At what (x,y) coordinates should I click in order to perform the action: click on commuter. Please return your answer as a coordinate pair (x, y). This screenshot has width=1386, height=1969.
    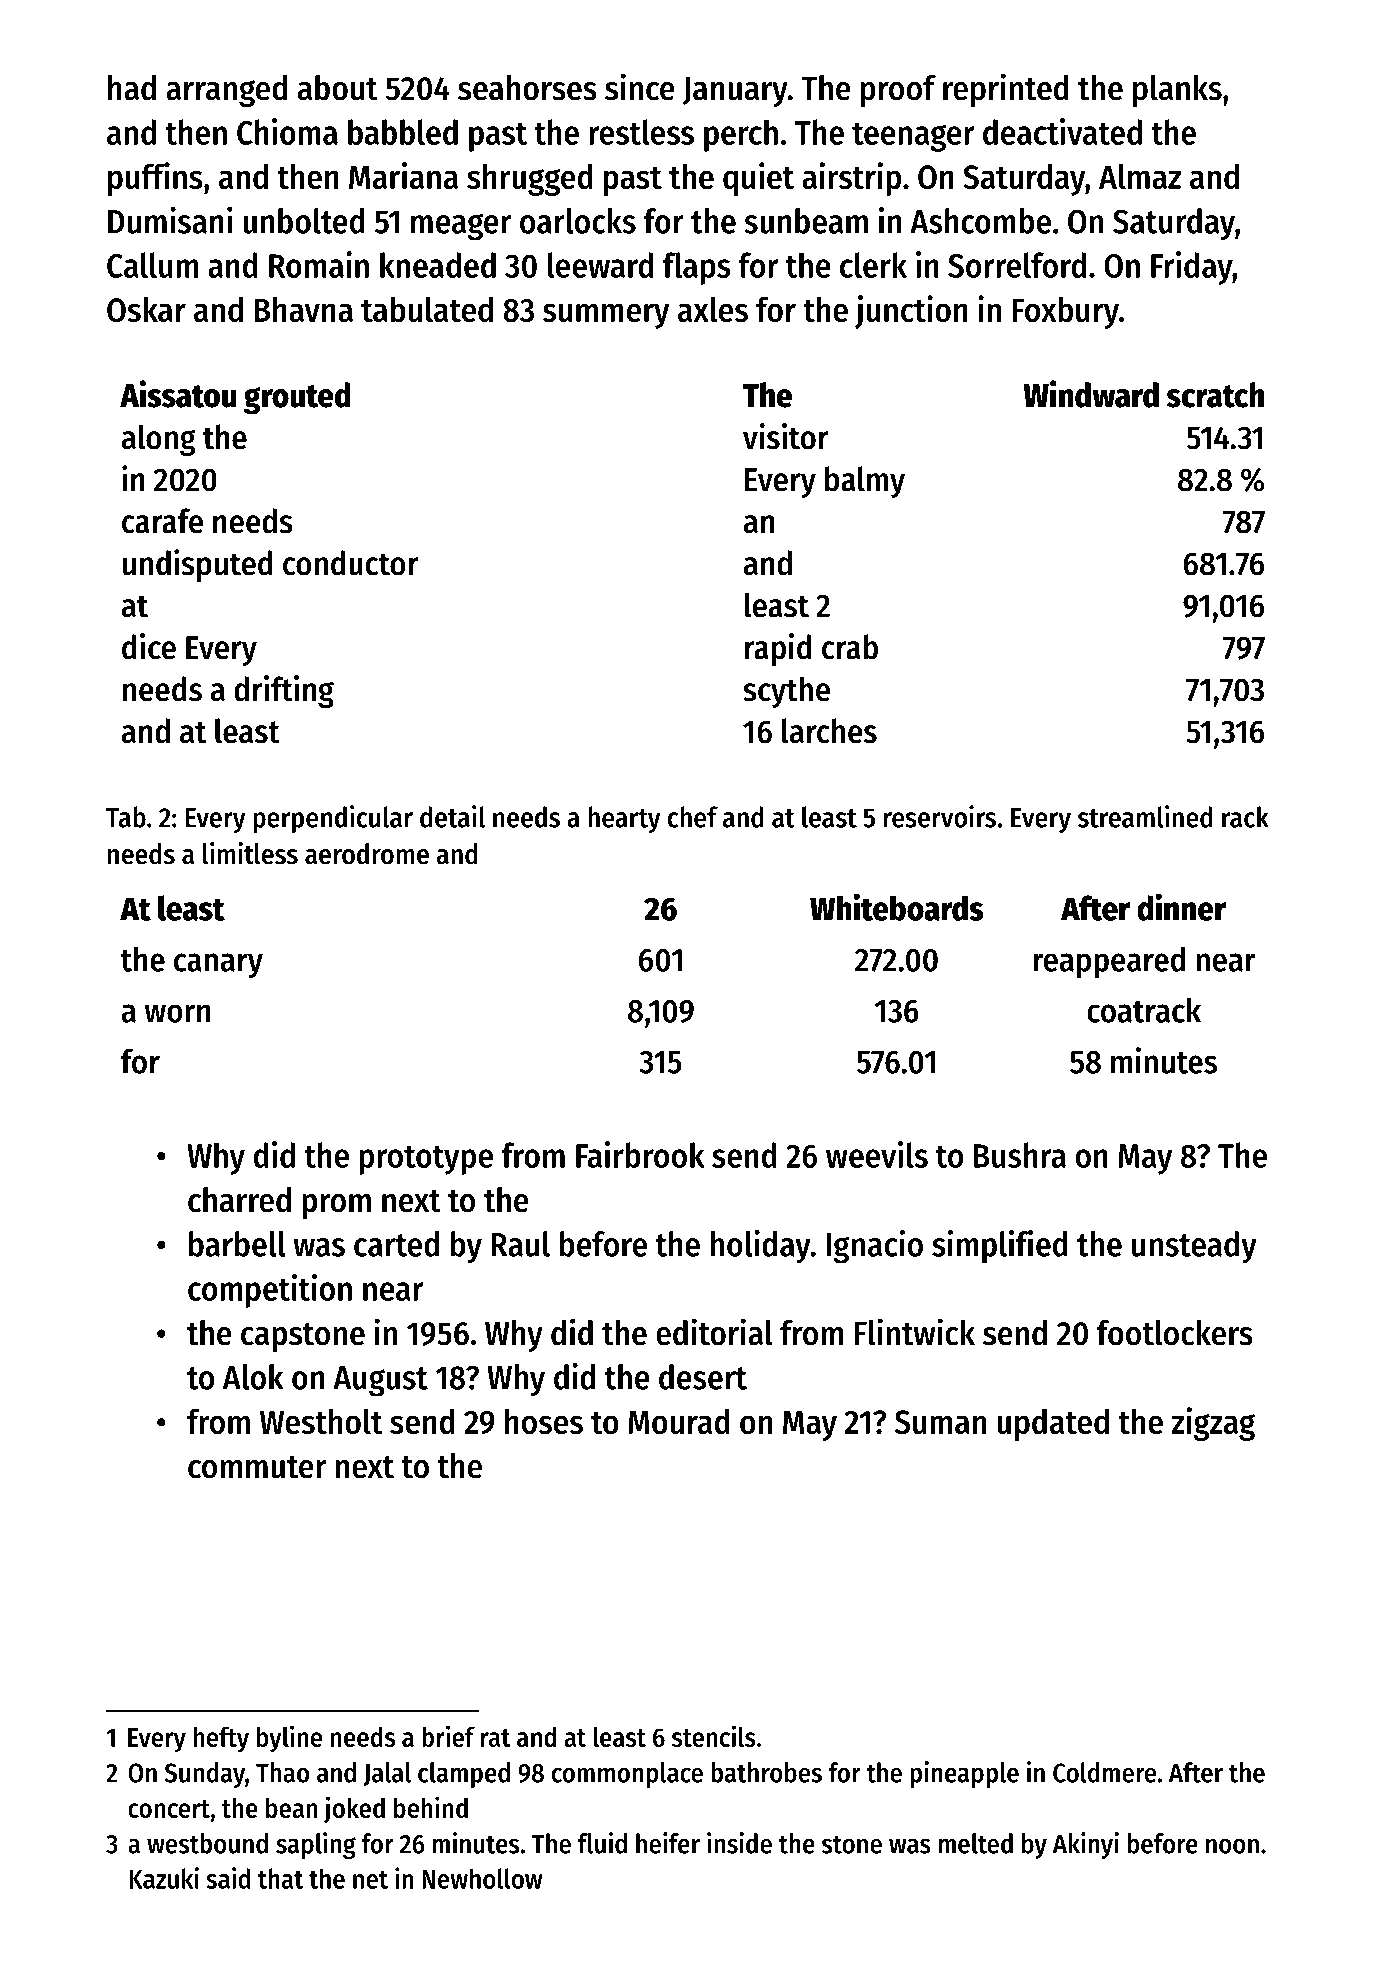
    Looking at the image, I should click on (257, 1467).
